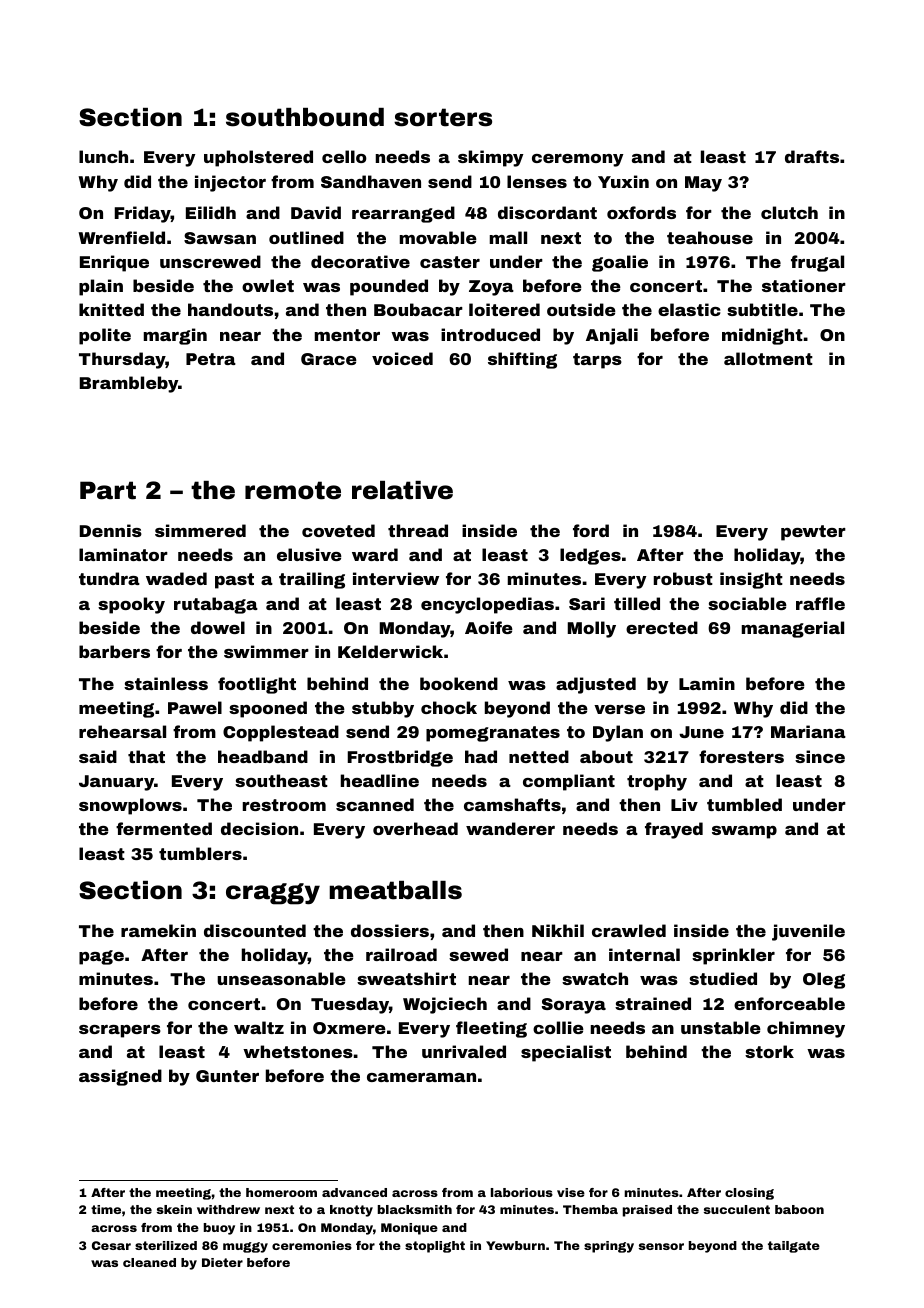  Describe the element at coordinates (103, 156) in the page. I see `lunch` at that location.
